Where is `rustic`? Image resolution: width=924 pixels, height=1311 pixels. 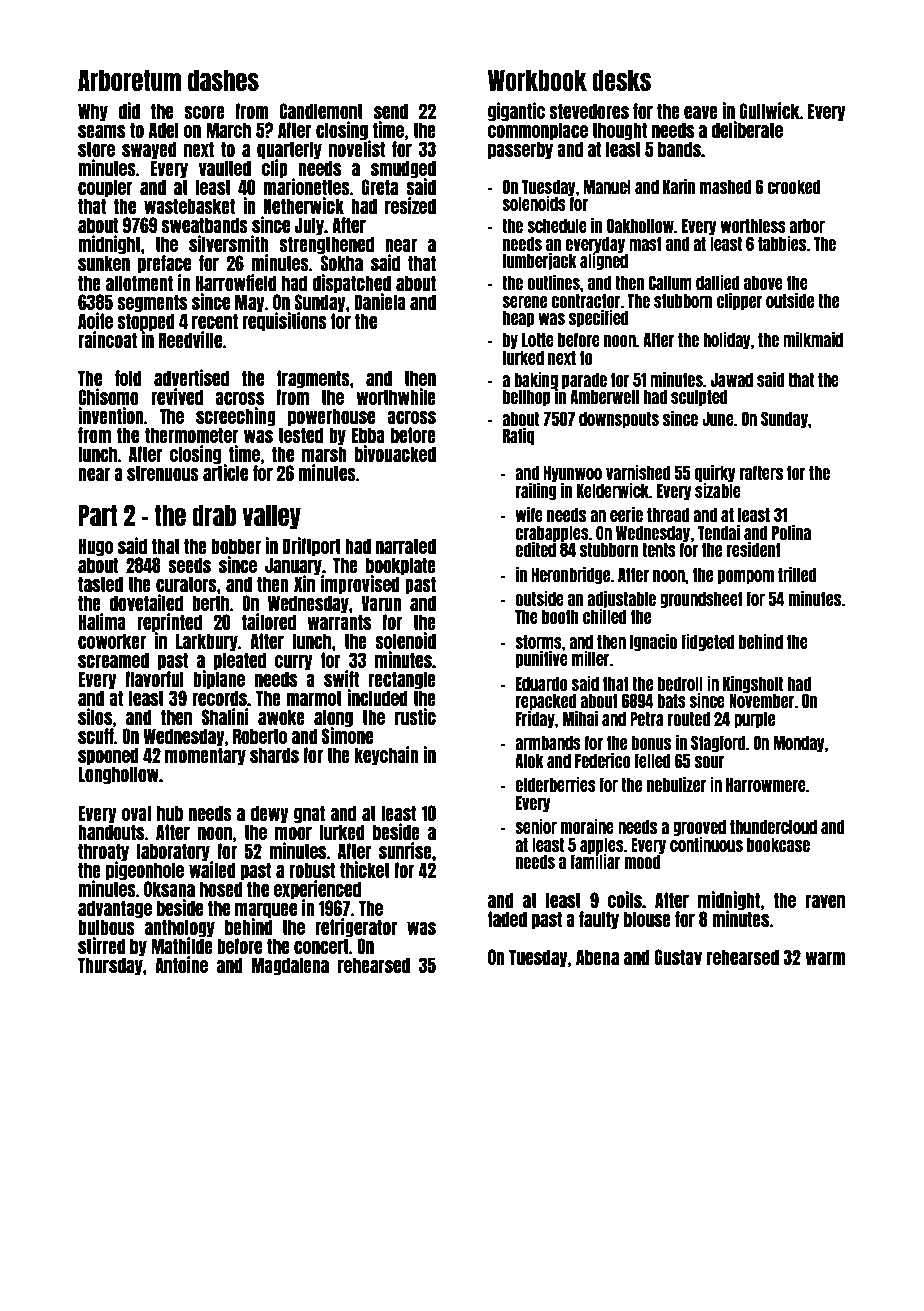 rustic is located at coordinates (415, 716).
